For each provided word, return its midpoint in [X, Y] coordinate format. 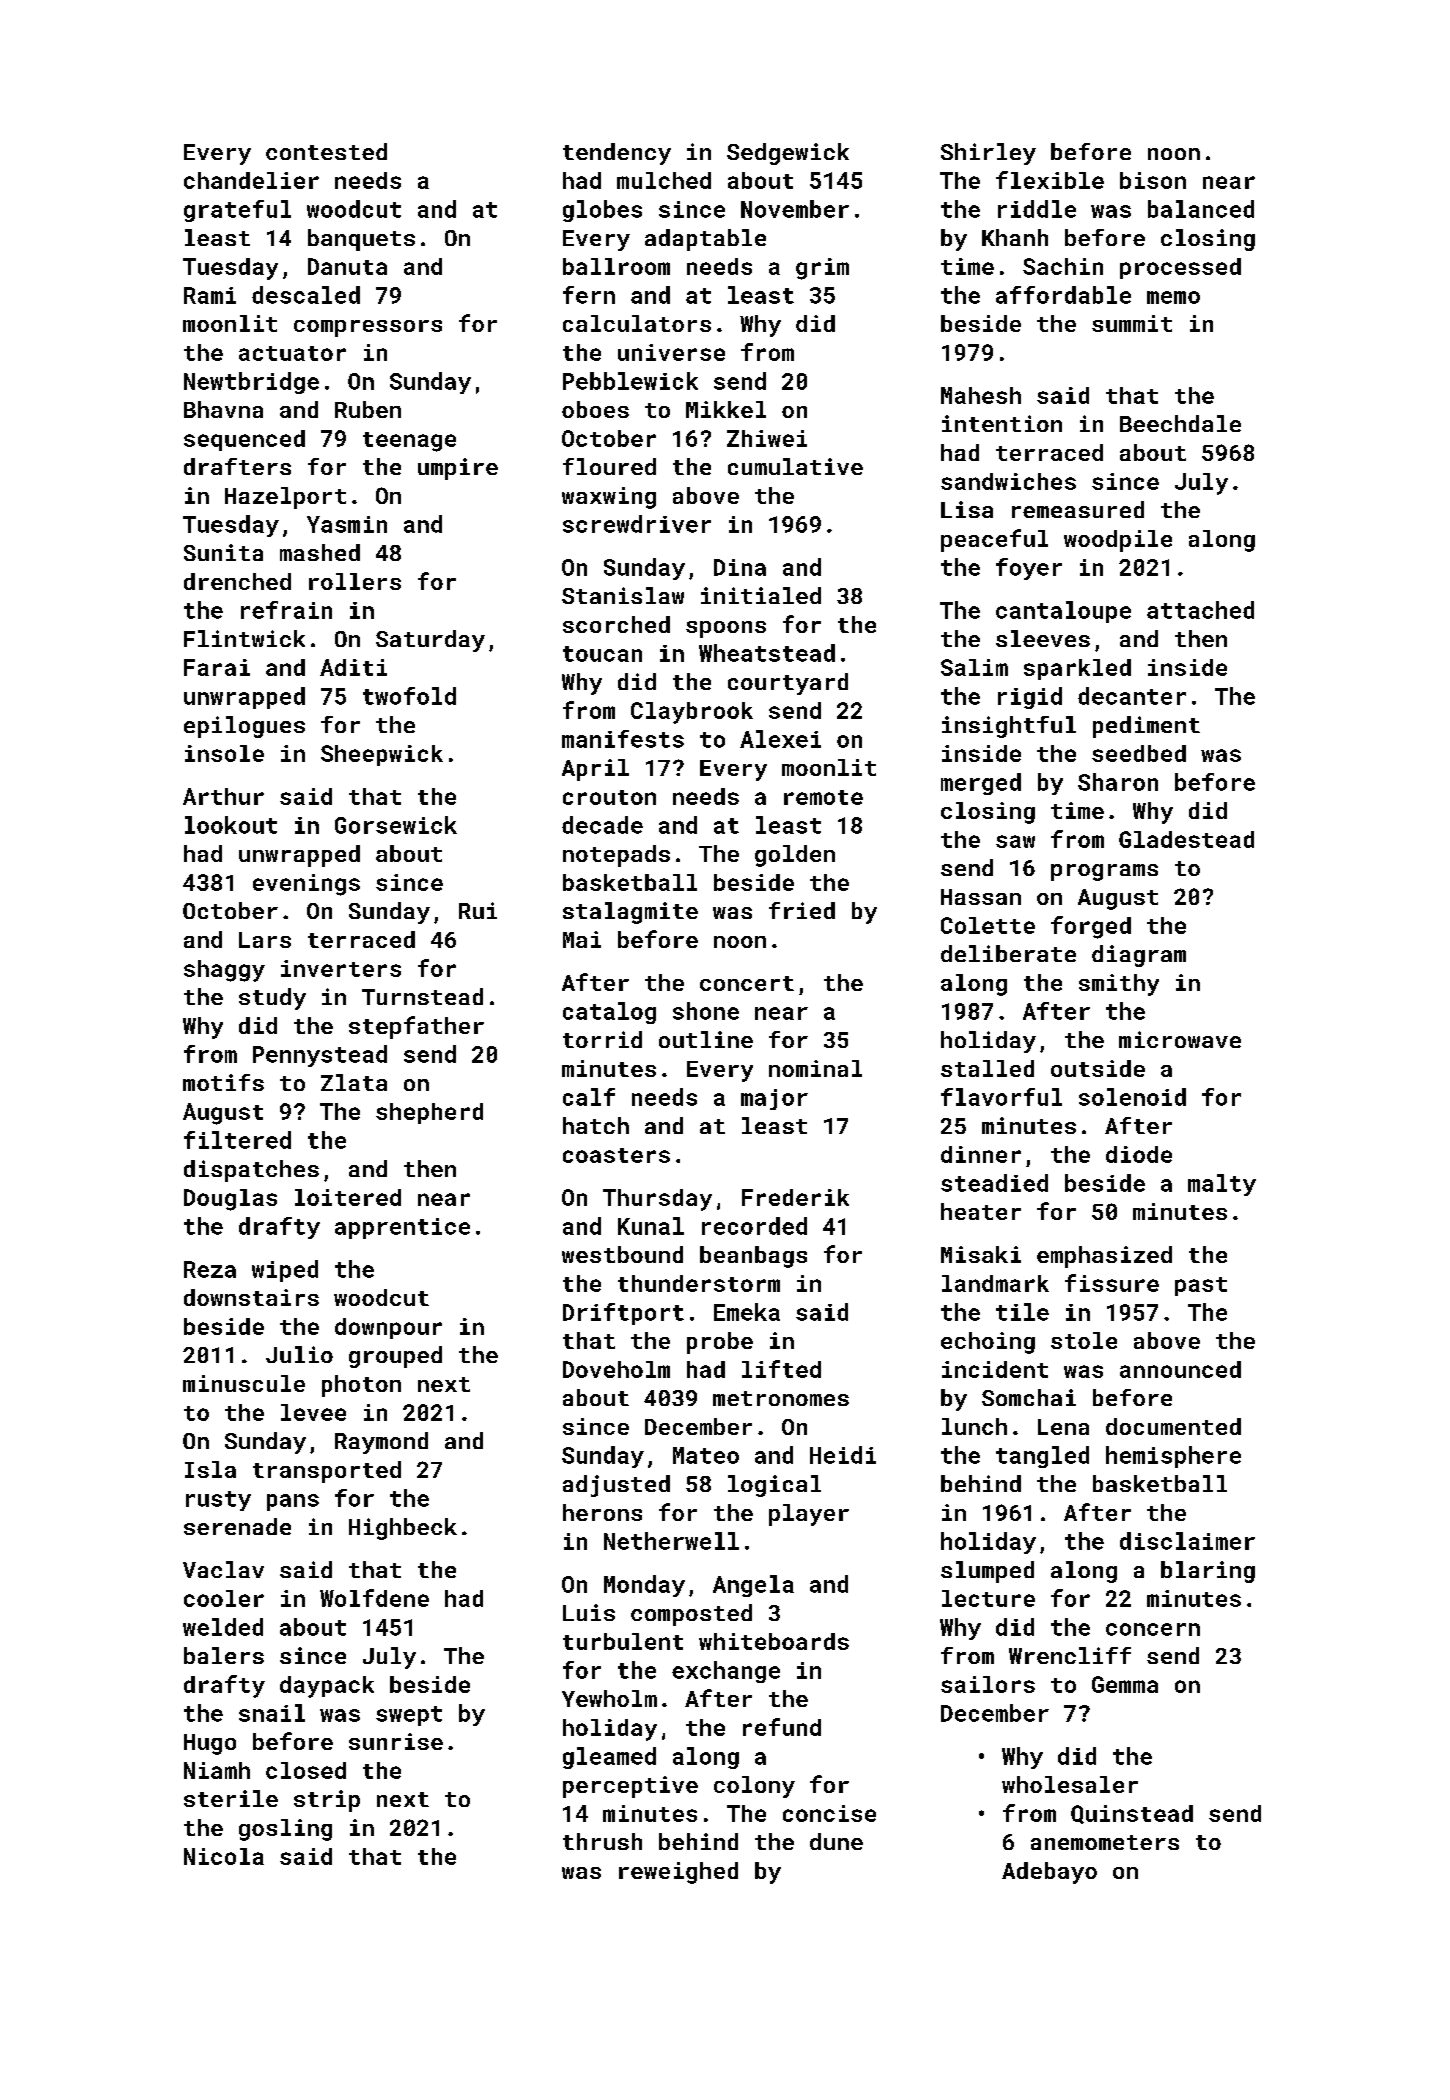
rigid [1030, 698]
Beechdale [1180, 423]
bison [1153, 180]
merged [981, 784]
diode [1139, 1154]
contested [326, 151]
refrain [286, 610]
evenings [306, 885]
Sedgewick [788, 154]
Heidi [843, 1455]
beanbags [753, 1257]
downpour [388, 1328]
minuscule [244, 1383]
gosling [285, 1830]
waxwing [609, 498]
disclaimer [1187, 1541]
